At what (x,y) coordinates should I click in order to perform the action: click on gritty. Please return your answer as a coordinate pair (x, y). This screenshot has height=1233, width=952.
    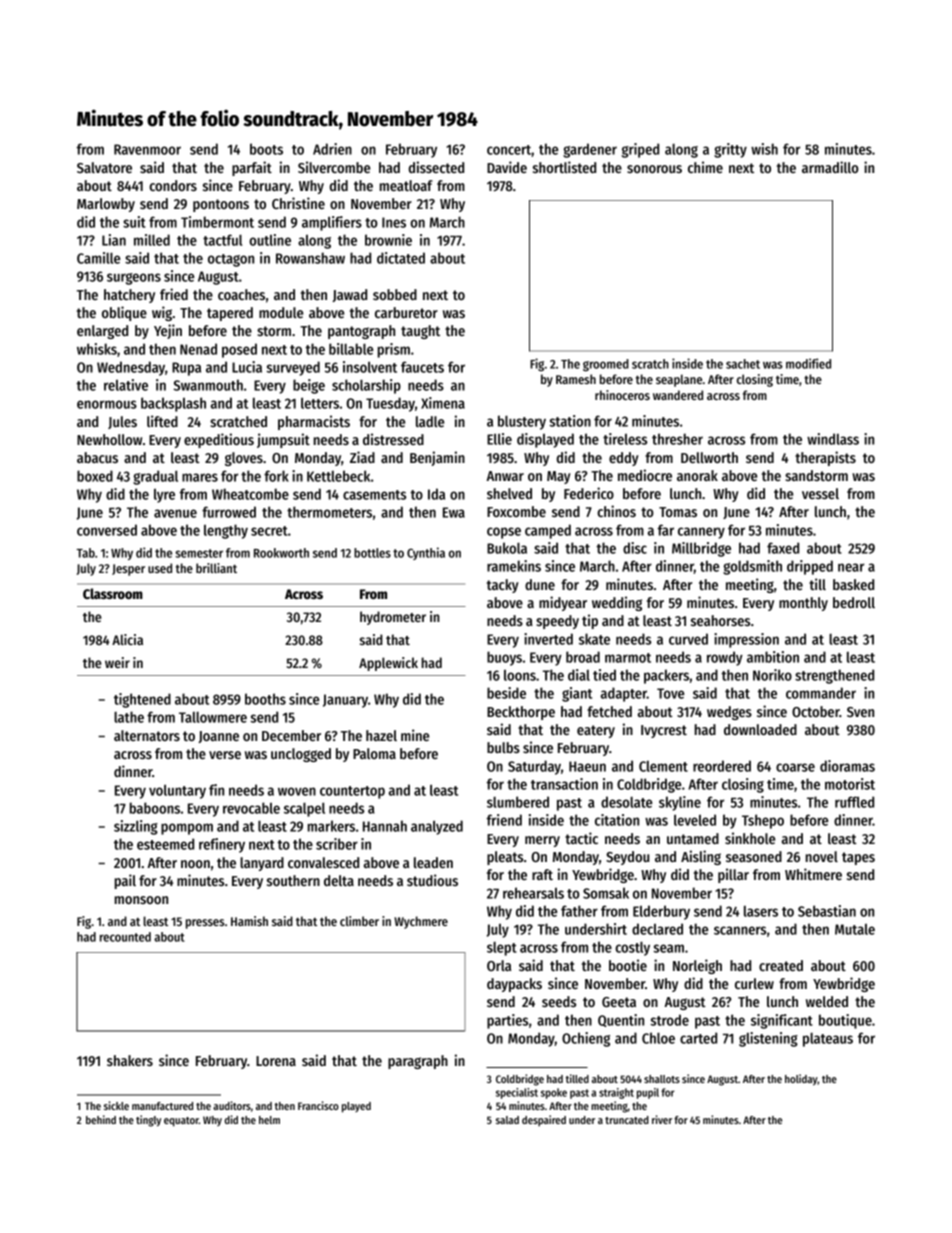
    Looking at the image, I should click on (730, 150).
